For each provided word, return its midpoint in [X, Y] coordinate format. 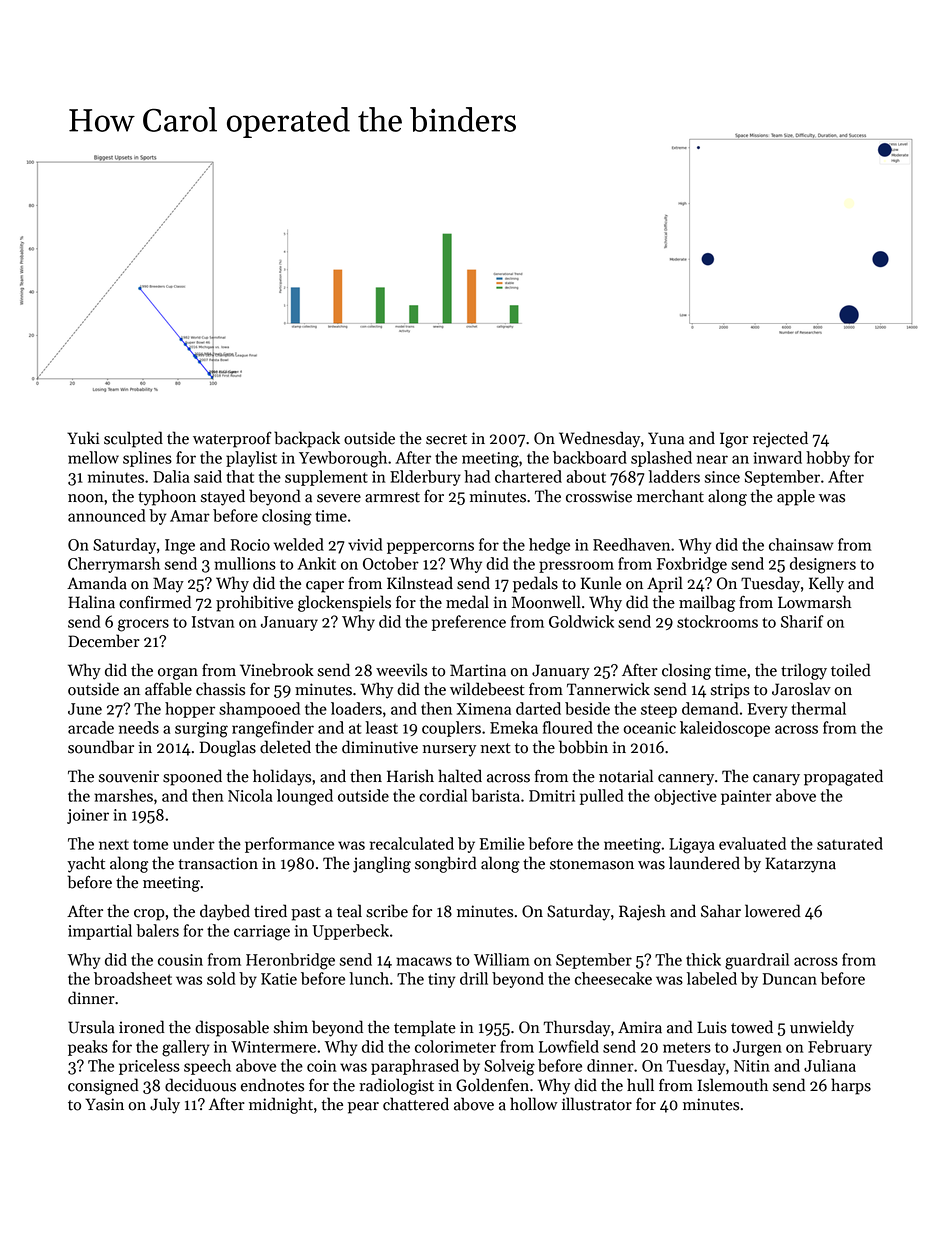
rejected [780, 439]
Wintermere [273, 1047]
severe [339, 498]
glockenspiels [344, 603]
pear [363, 1108]
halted [460, 776]
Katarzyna [800, 865]
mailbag [707, 603]
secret [446, 439]
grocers [143, 625]
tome [150, 844]
